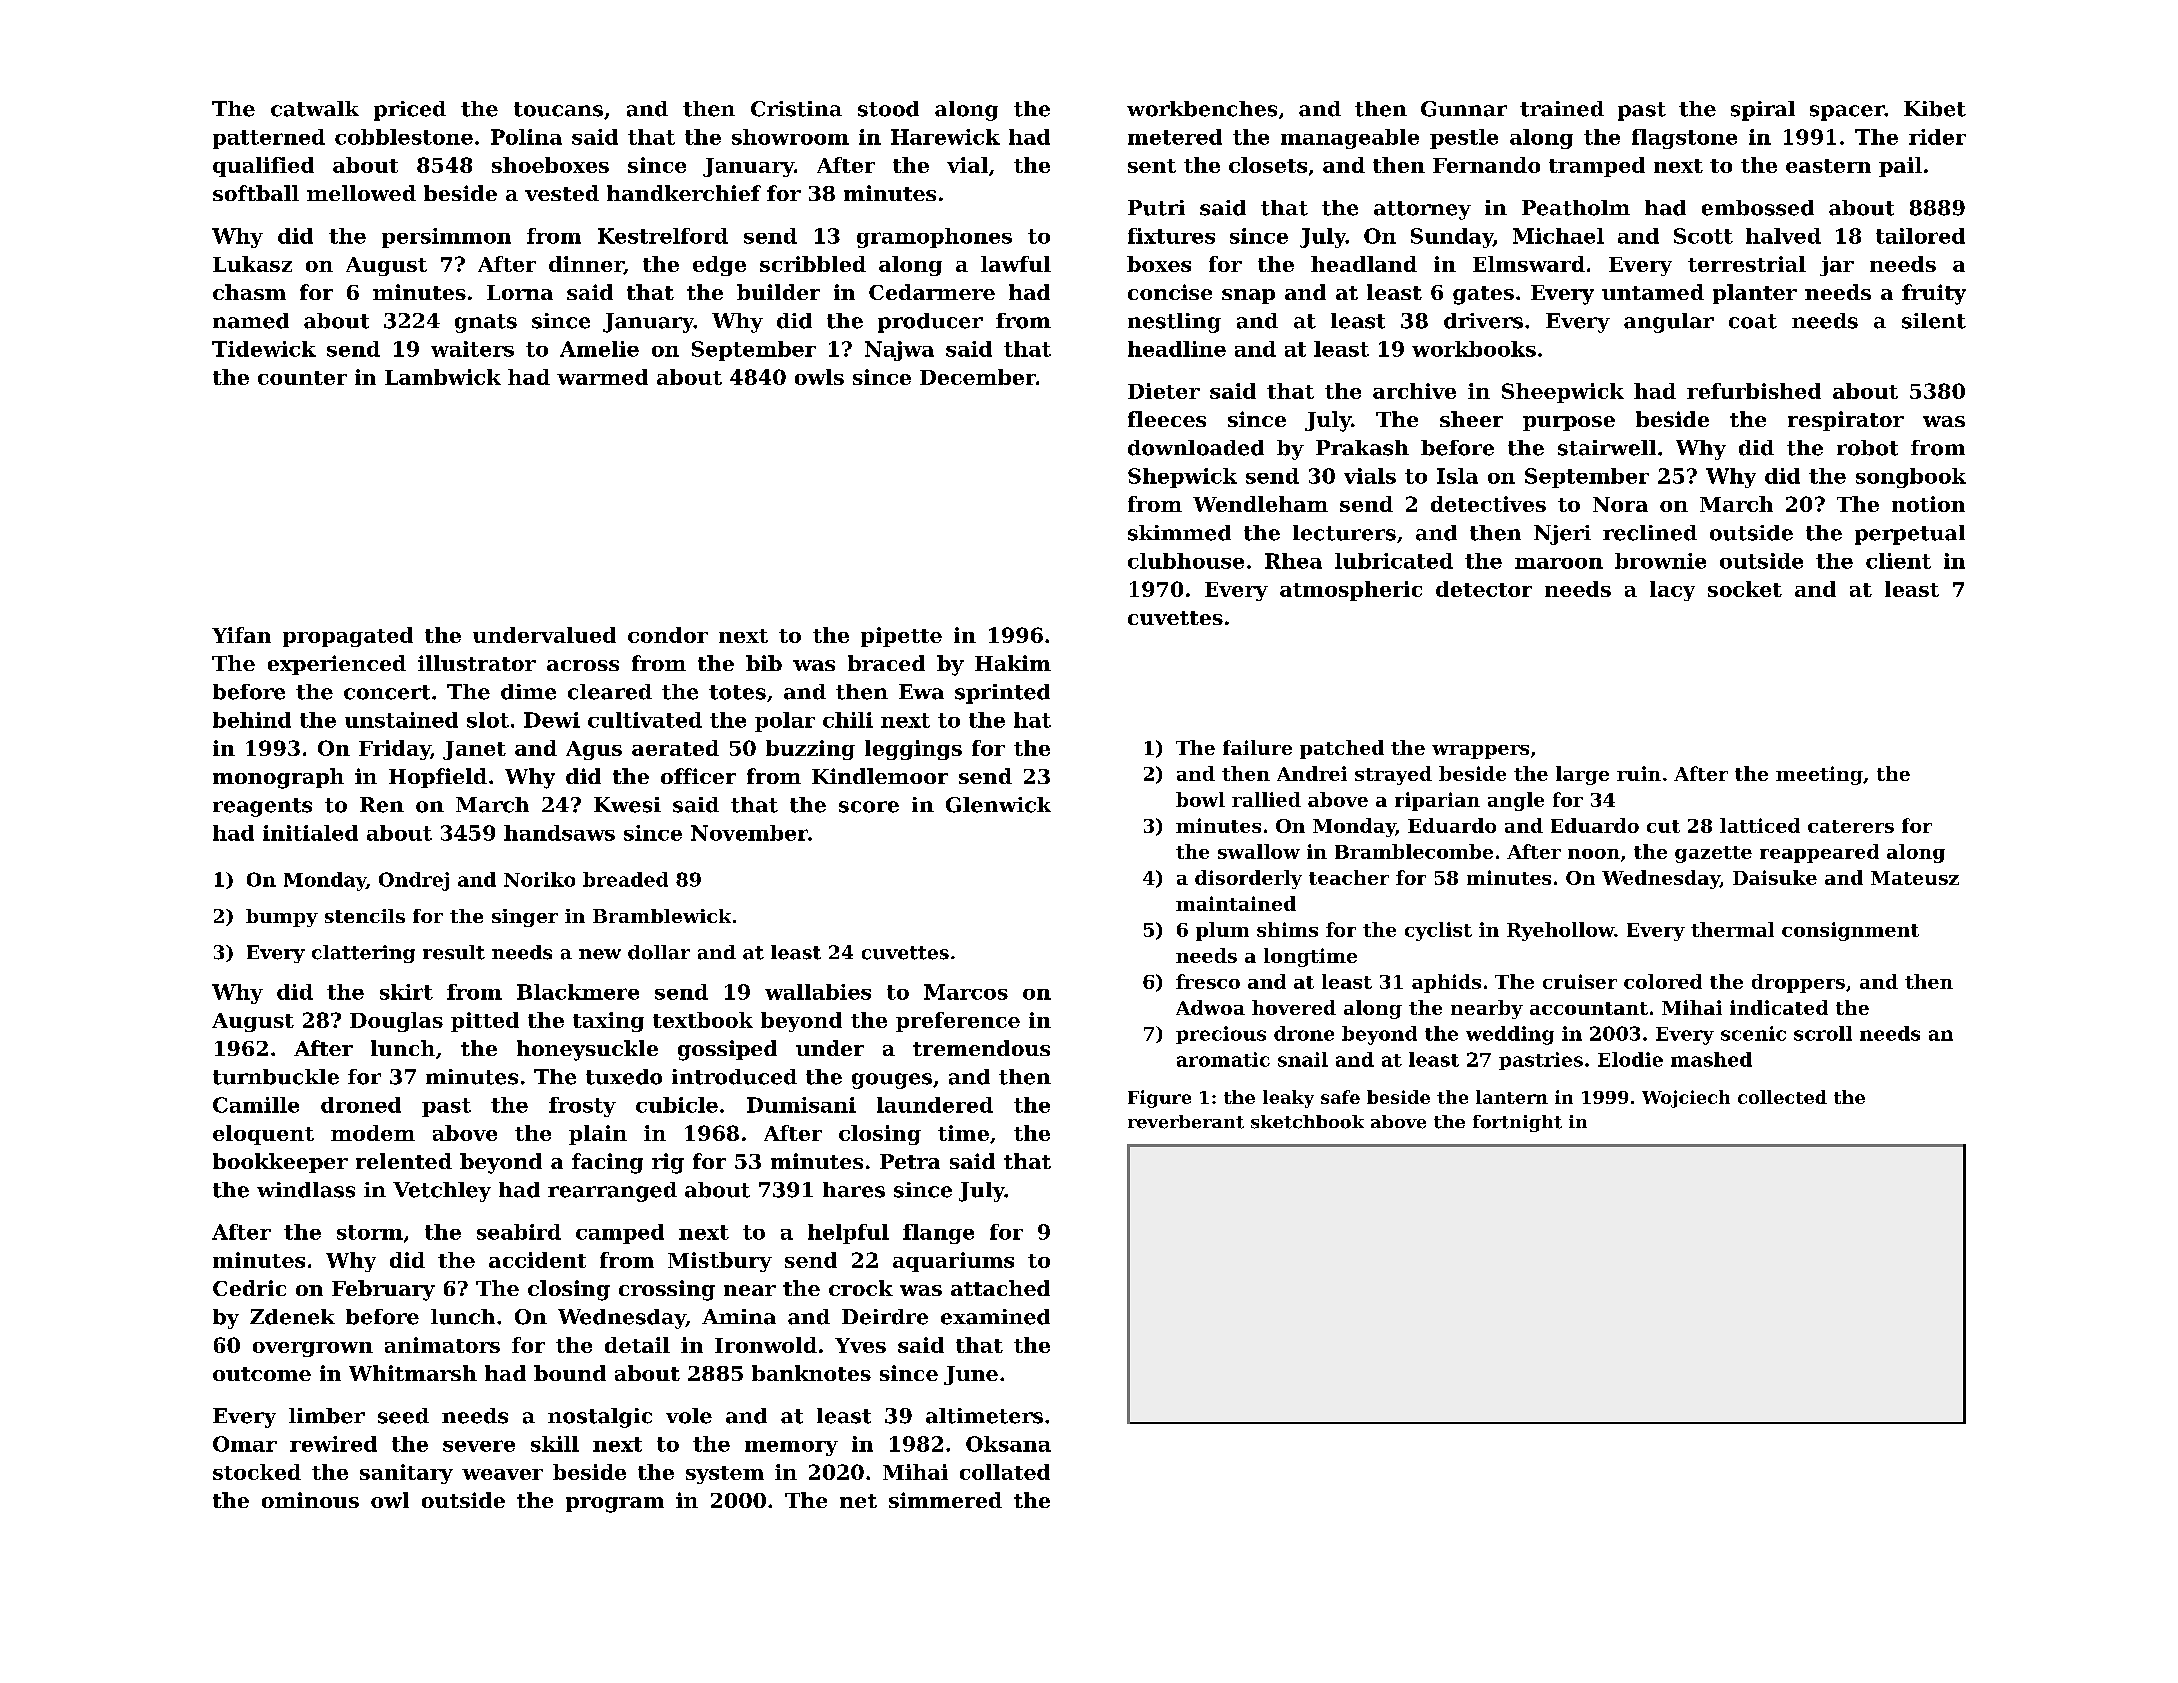 The width and height of the image is (2178, 1683). Describe the element at coordinates (1620, 504) in the image. I see `Nora` at that location.
